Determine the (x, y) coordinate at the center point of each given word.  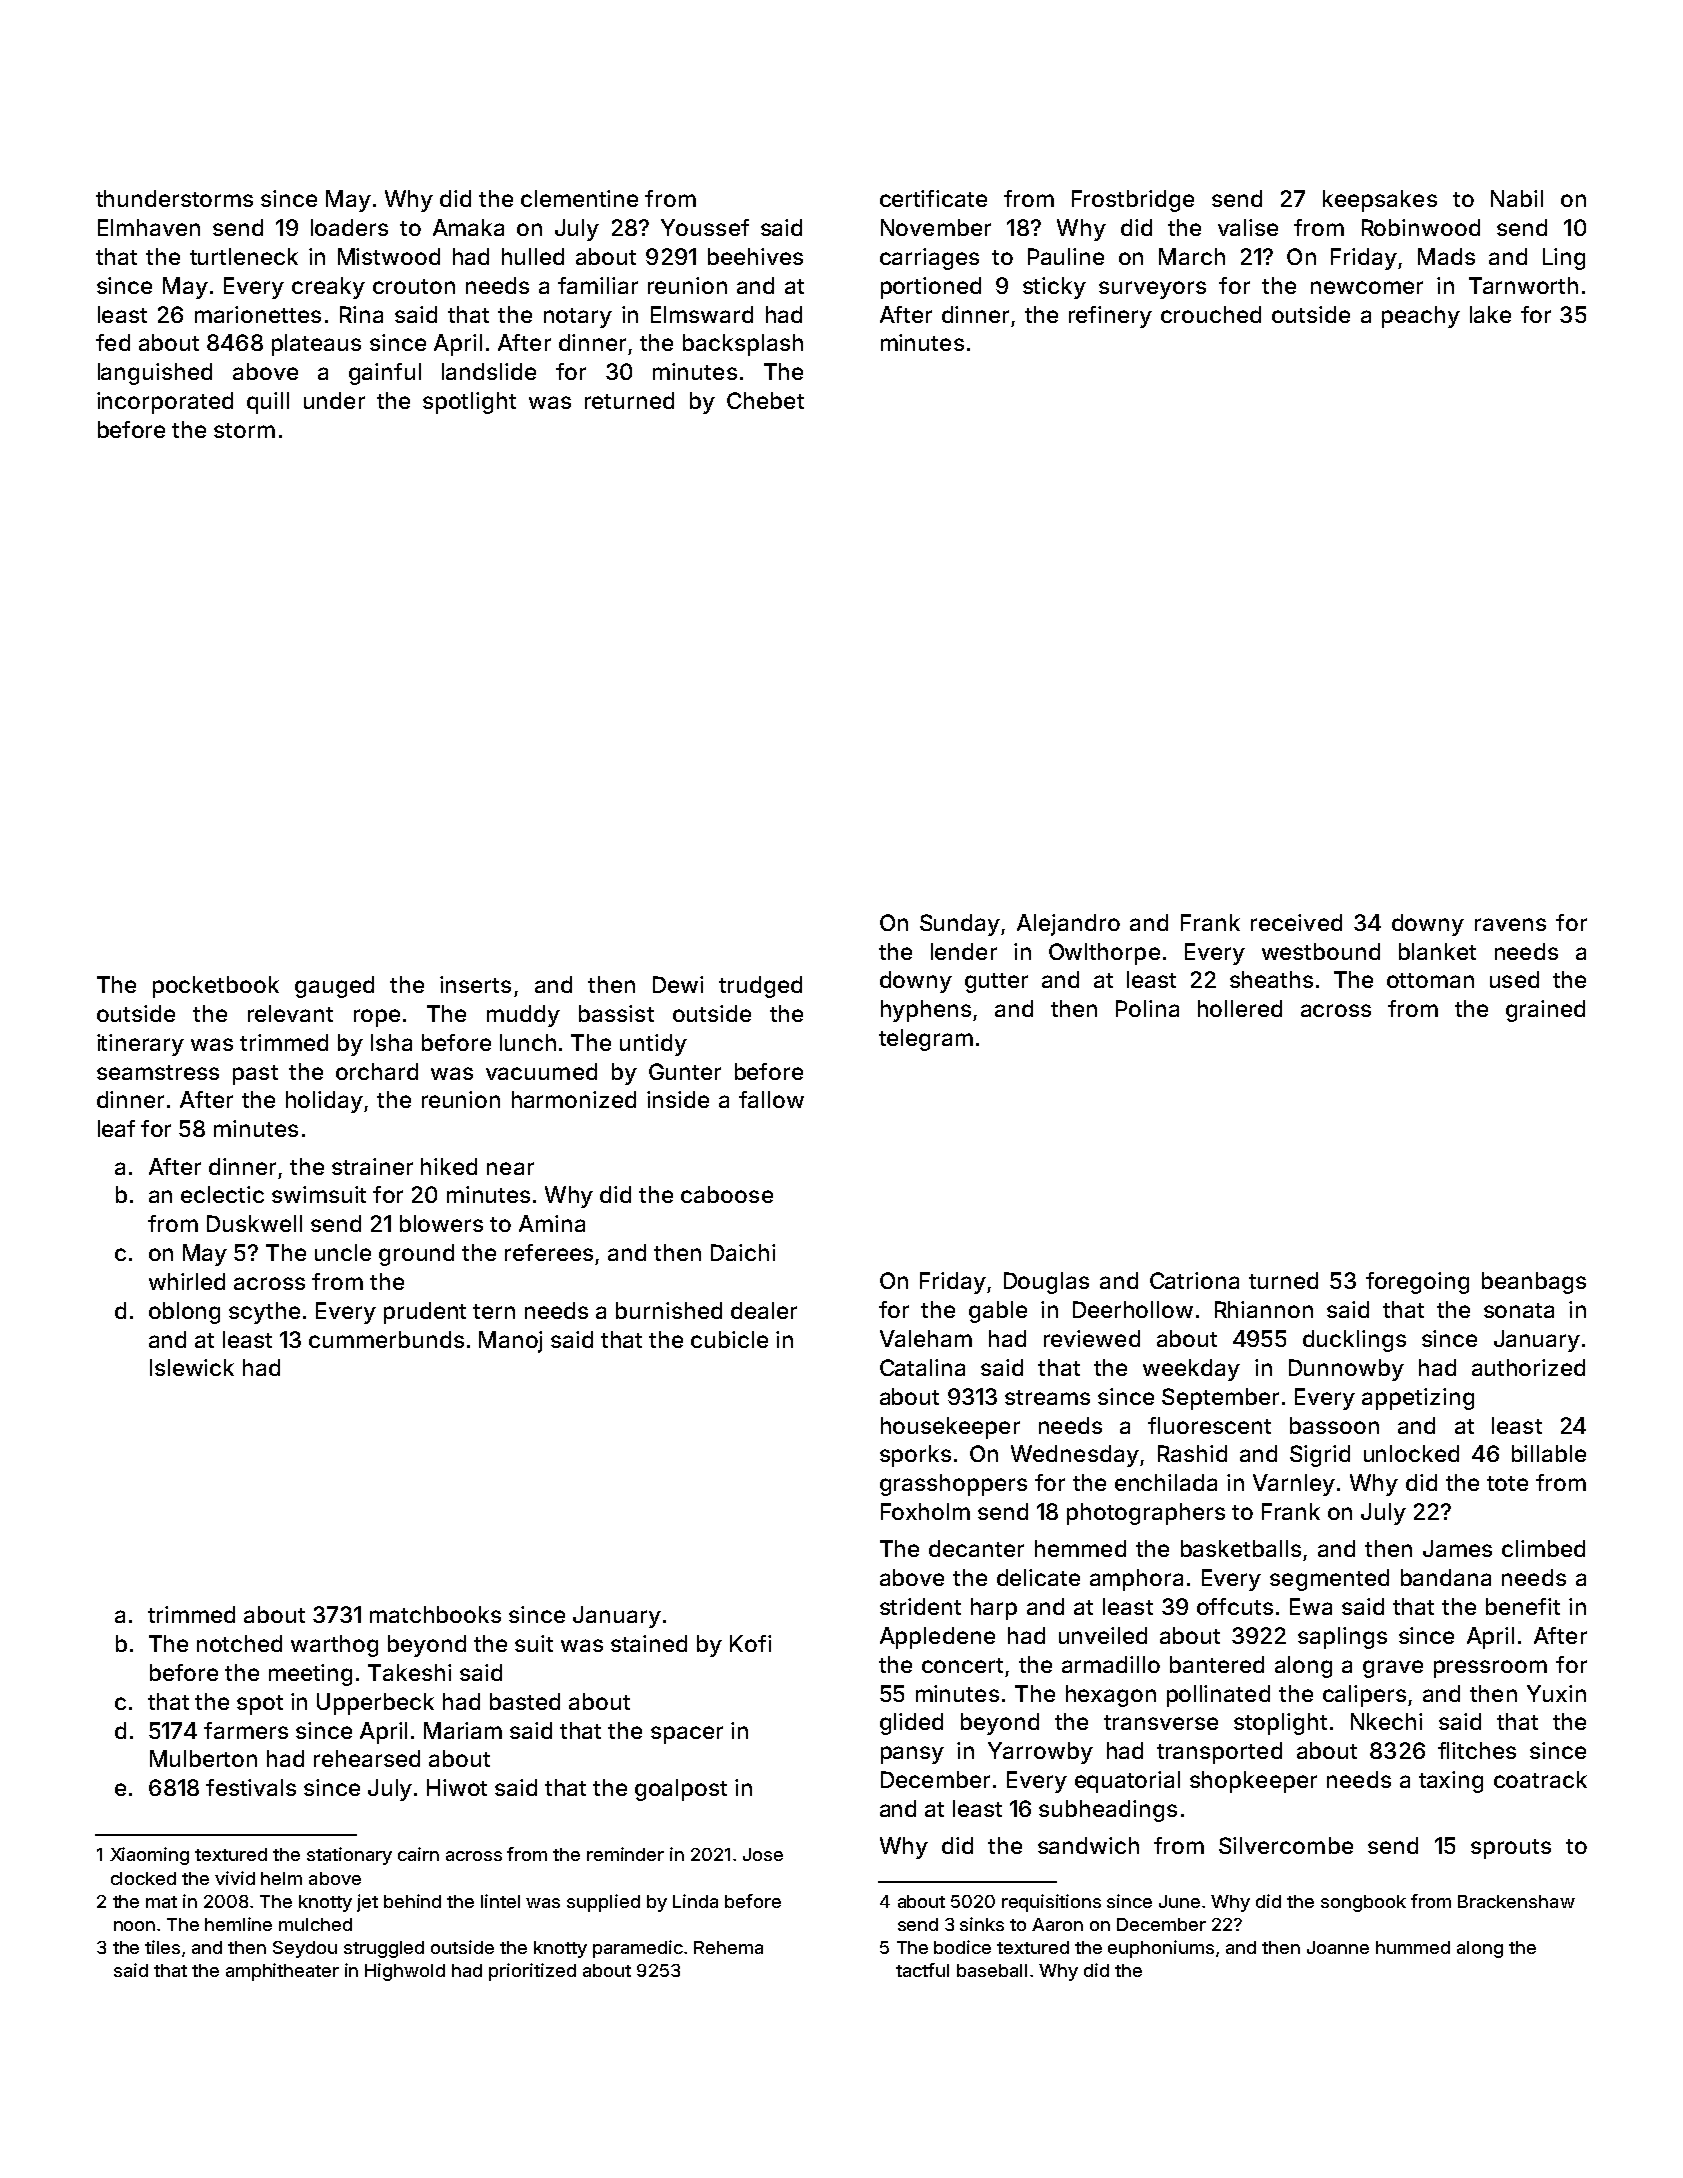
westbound (1321, 951)
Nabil (1517, 198)
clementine (579, 198)
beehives (755, 256)
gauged (334, 987)
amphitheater (282, 1972)
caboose (727, 1194)
